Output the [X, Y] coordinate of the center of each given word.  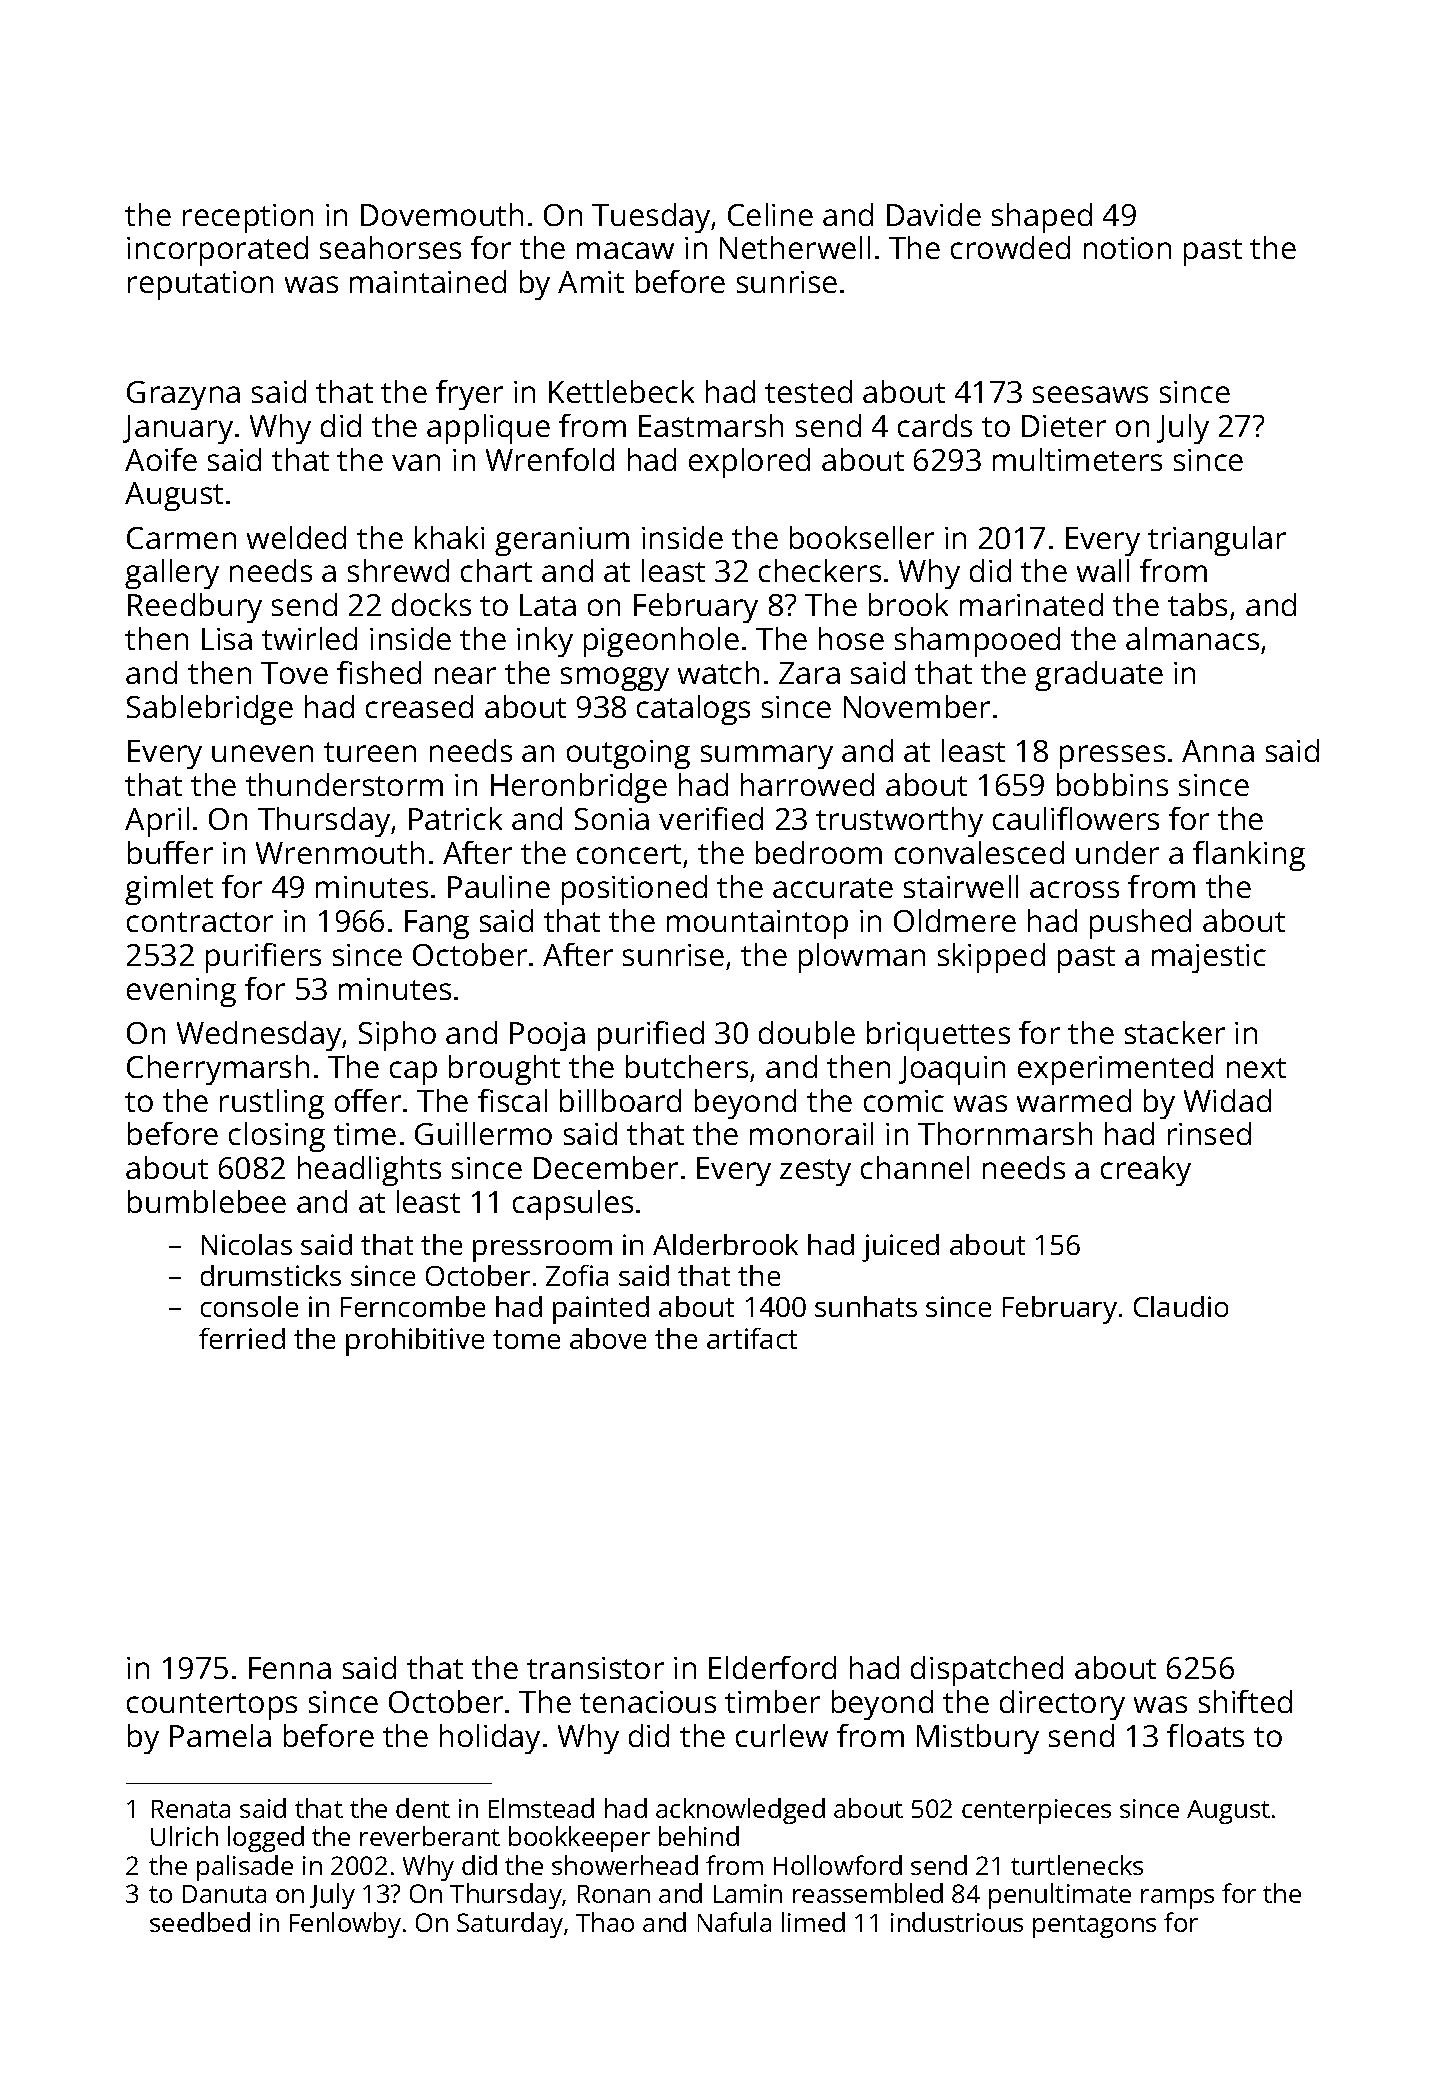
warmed [1074, 1100]
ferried [242, 1338]
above [608, 1338]
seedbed [200, 1922]
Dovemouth [442, 214]
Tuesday [652, 218]
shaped [1042, 218]
